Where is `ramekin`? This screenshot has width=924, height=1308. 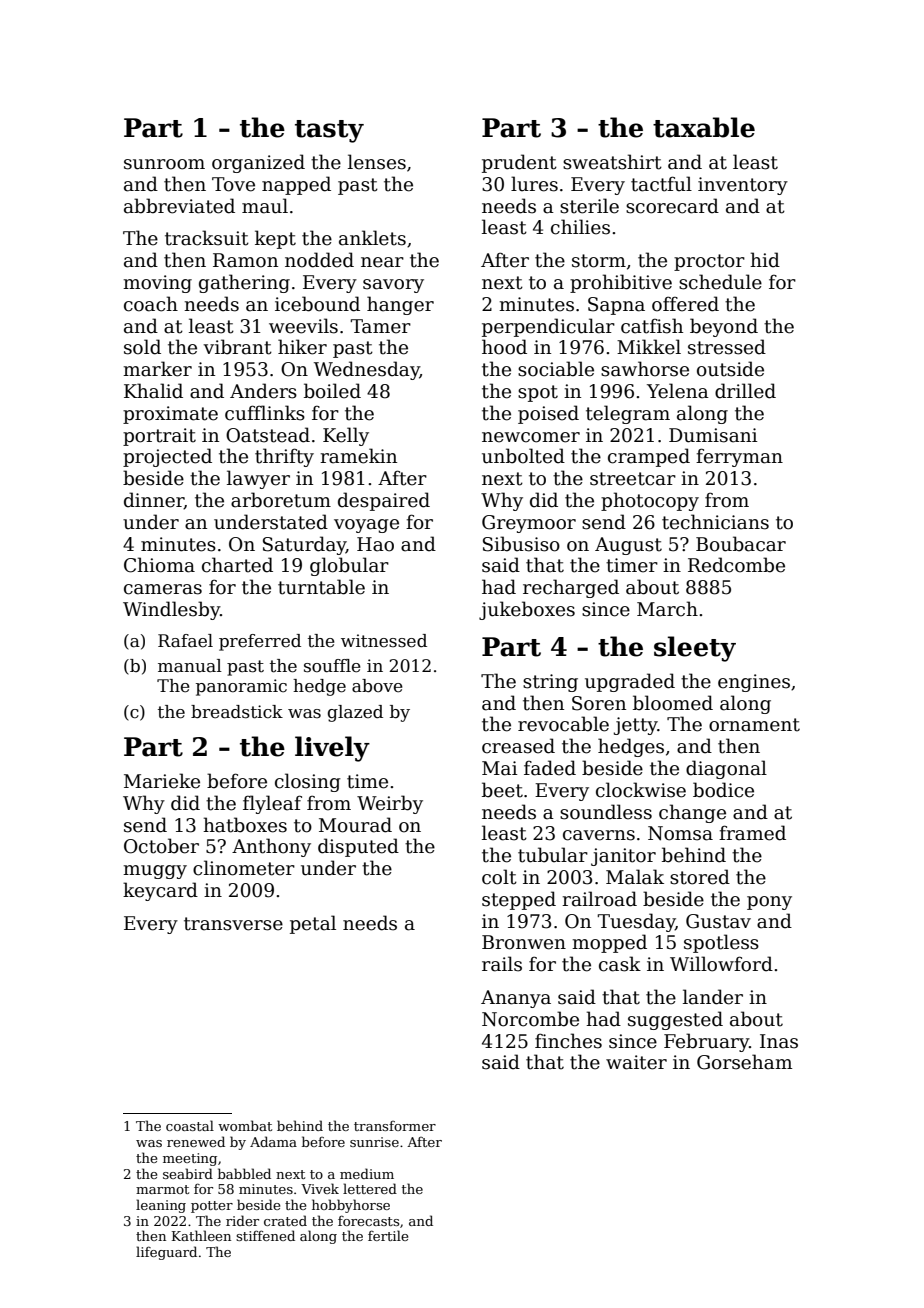 ramekin is located at coordinates (358, 456).
